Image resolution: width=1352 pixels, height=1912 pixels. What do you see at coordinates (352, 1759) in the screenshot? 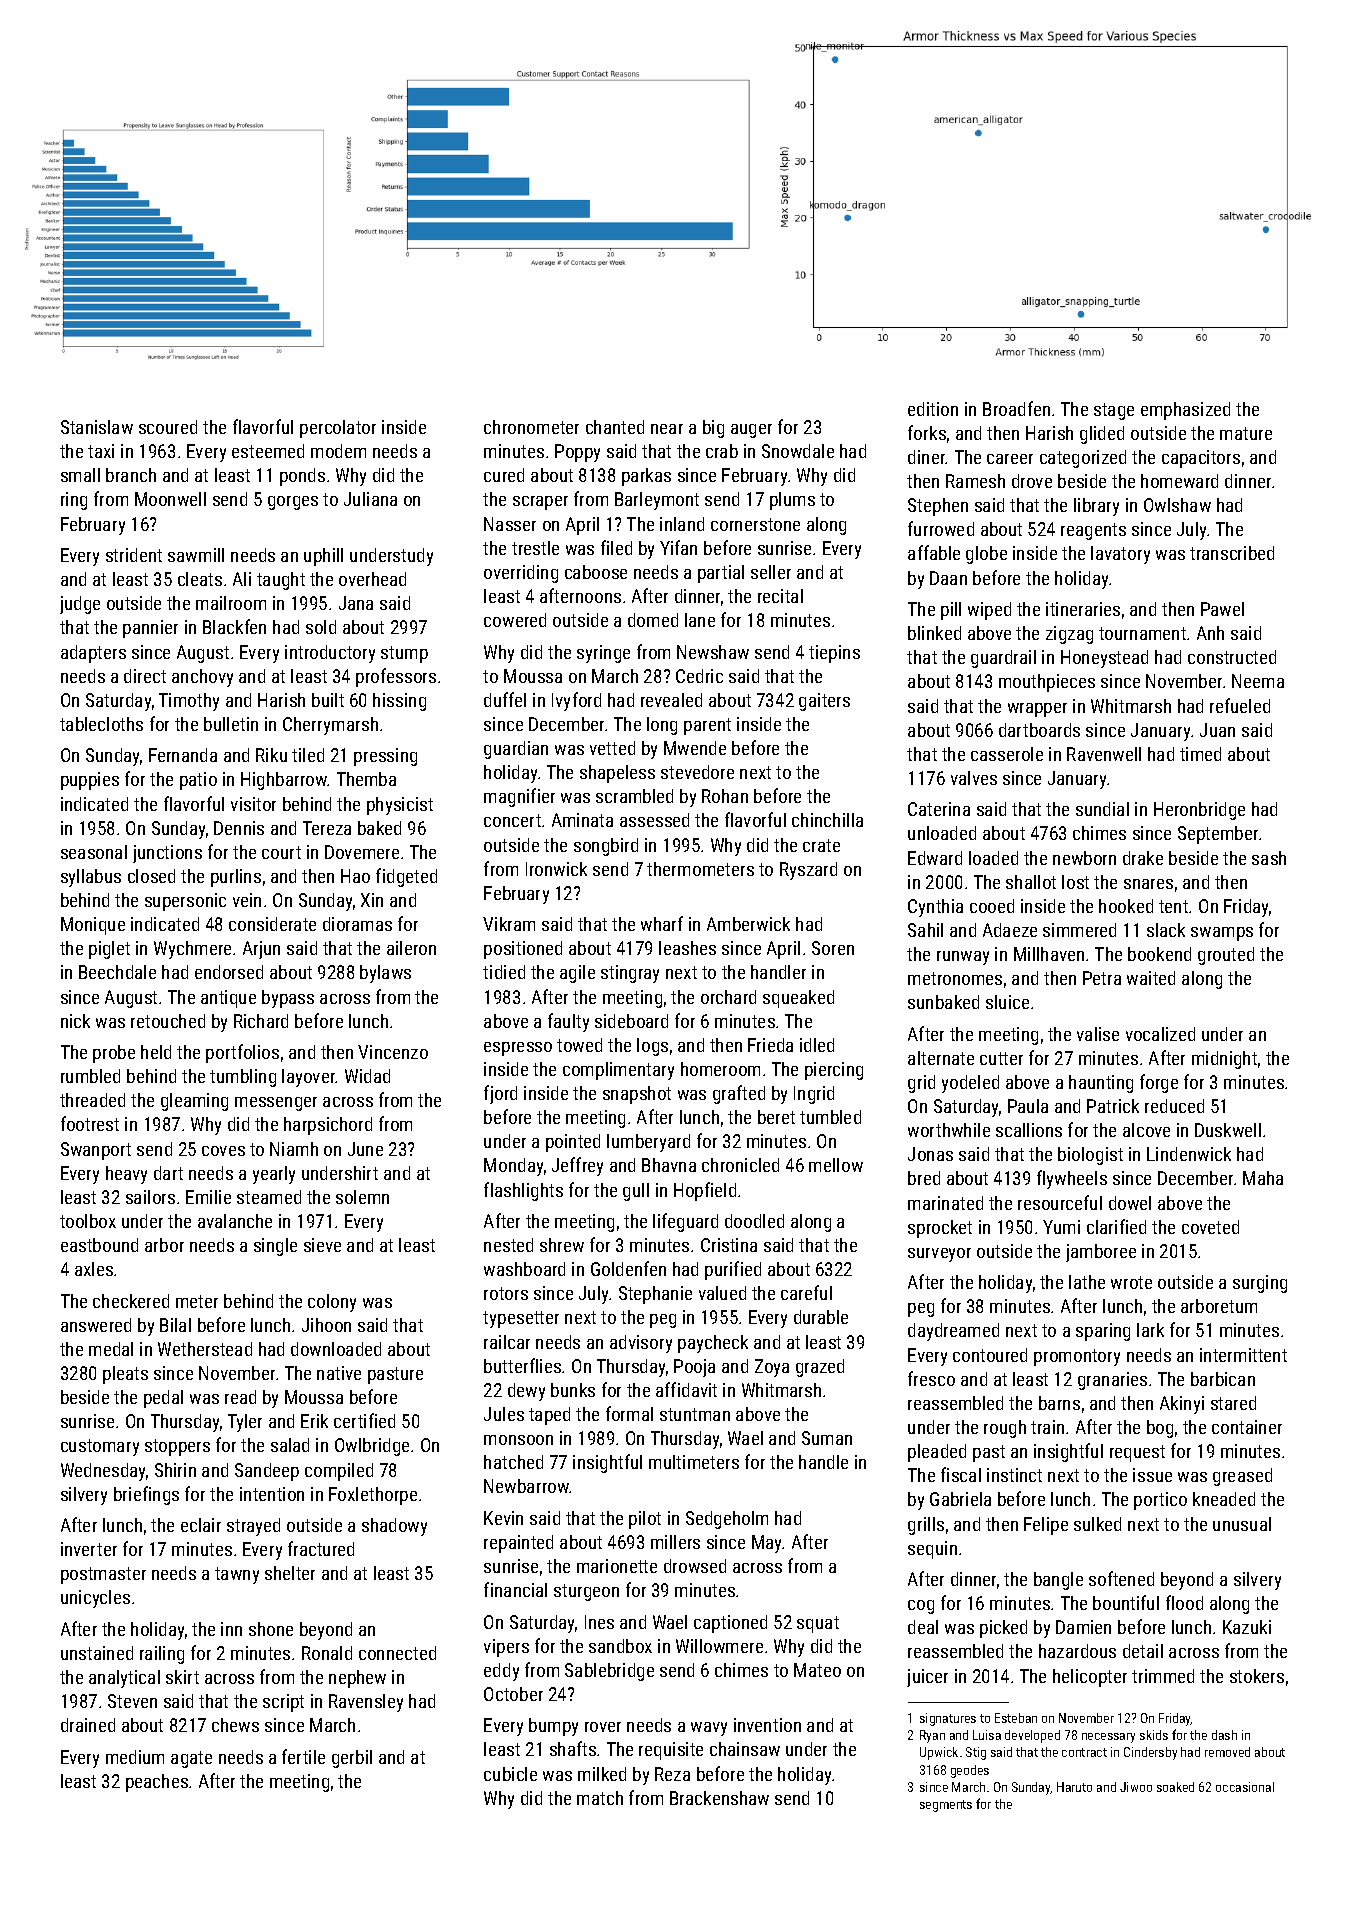
I see `gerbil` at bounding box center [352, 1759].
